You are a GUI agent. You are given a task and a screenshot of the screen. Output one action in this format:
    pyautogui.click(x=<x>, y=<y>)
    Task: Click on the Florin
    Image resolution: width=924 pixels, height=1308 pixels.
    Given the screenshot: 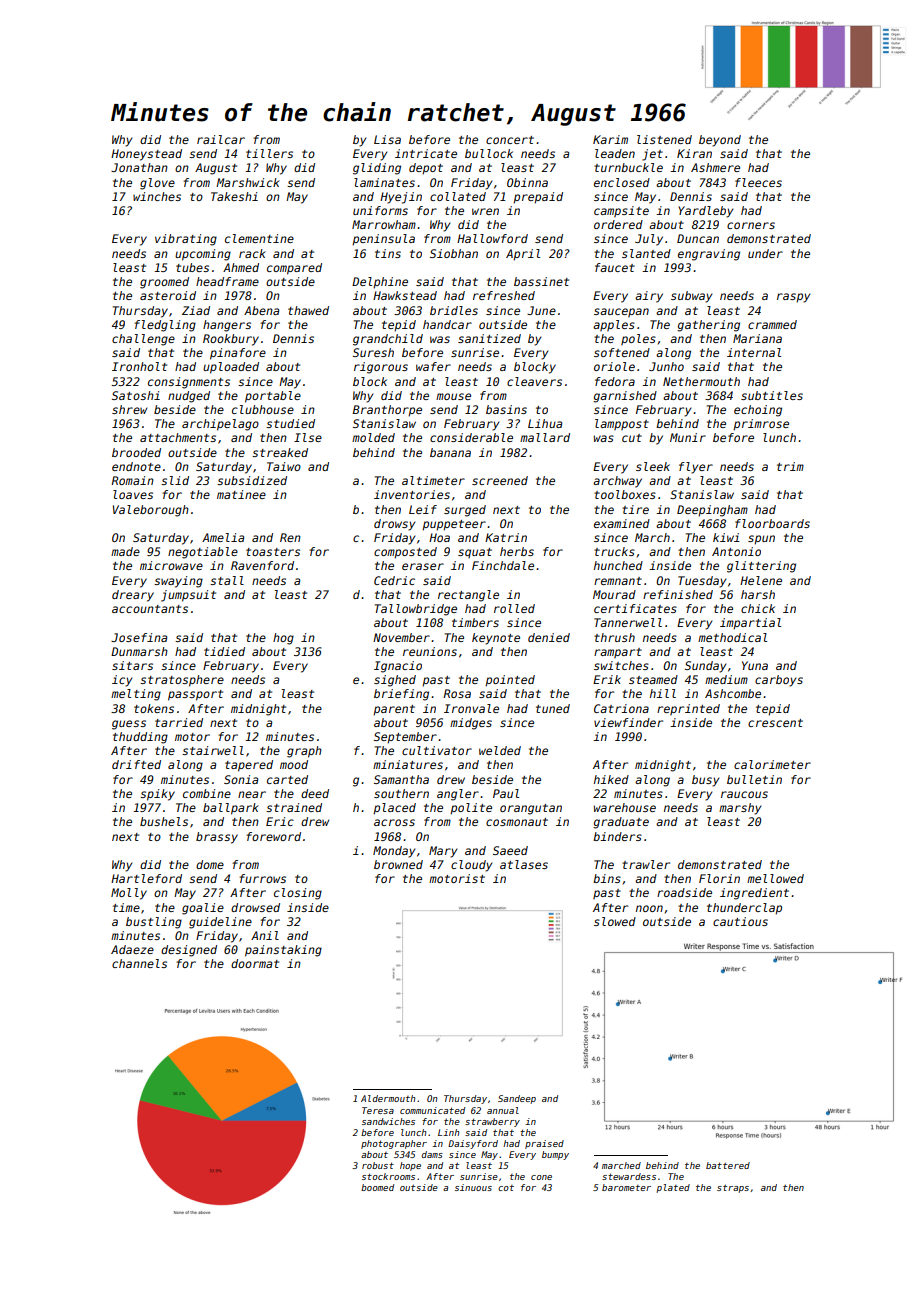 What is the action you would take?
    pyautogui.click(x=719, y=878)
